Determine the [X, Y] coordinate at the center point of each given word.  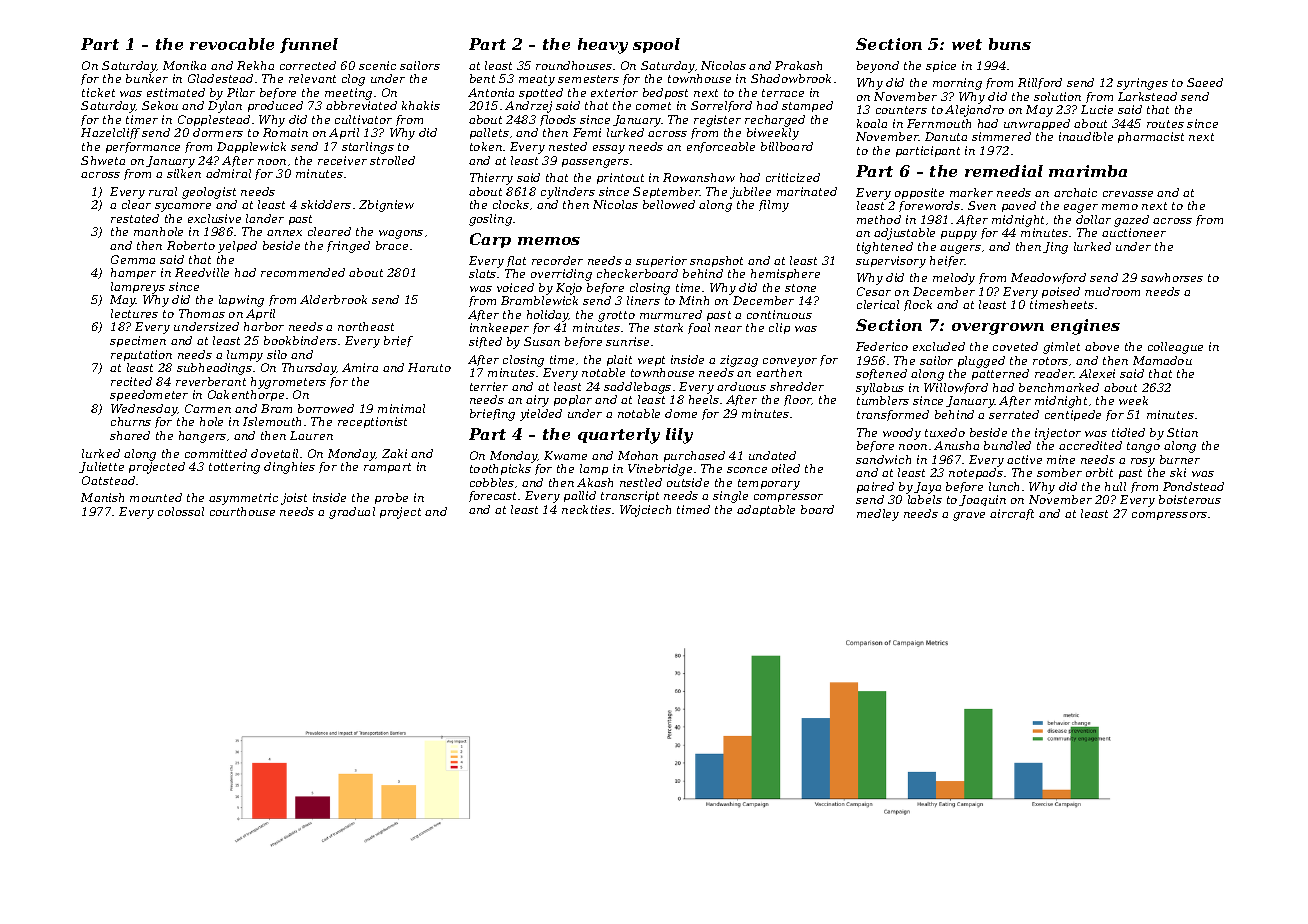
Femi [587, 132]
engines [1085, 327]
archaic [1075, 192]
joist [294, 499]
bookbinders [300, 340]
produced [275, 106]
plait [619, 360]
